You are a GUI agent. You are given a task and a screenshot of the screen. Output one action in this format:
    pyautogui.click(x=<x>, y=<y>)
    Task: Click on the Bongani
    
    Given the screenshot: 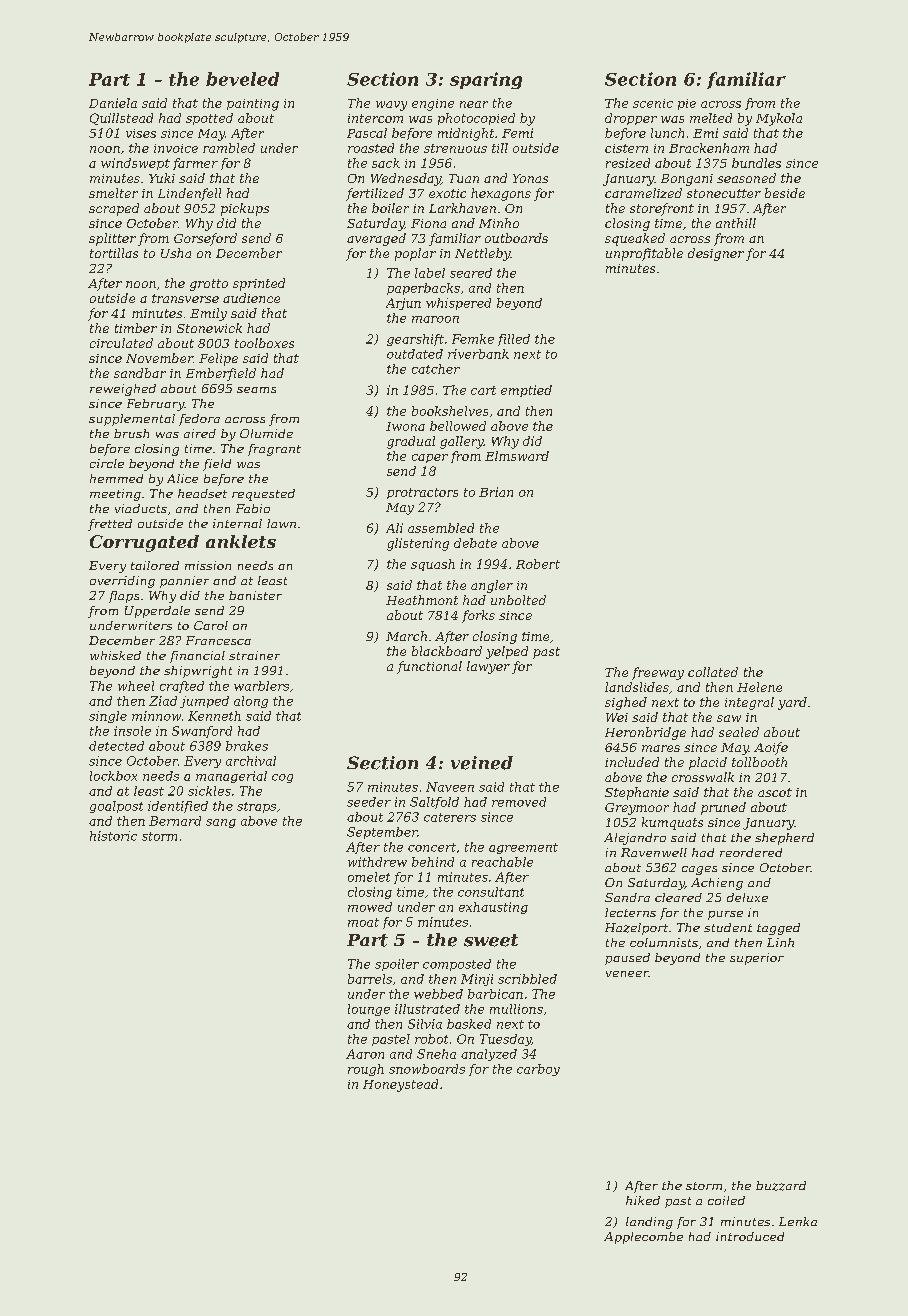 What is the action you would take?
    pyautogui.click(x=687, y=180)
